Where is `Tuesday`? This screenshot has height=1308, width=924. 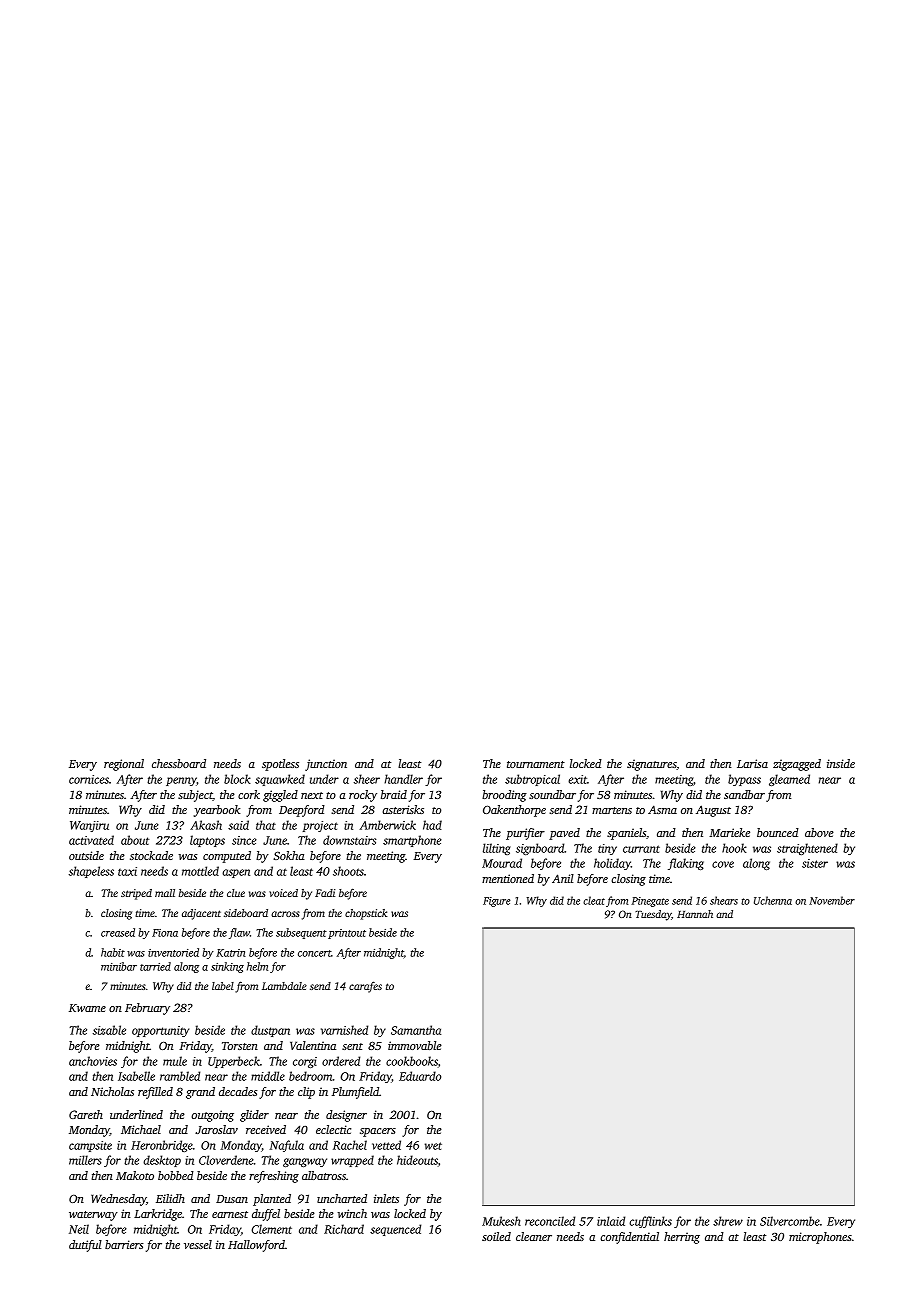
Tuesday is located at coordinates (653, 915).
